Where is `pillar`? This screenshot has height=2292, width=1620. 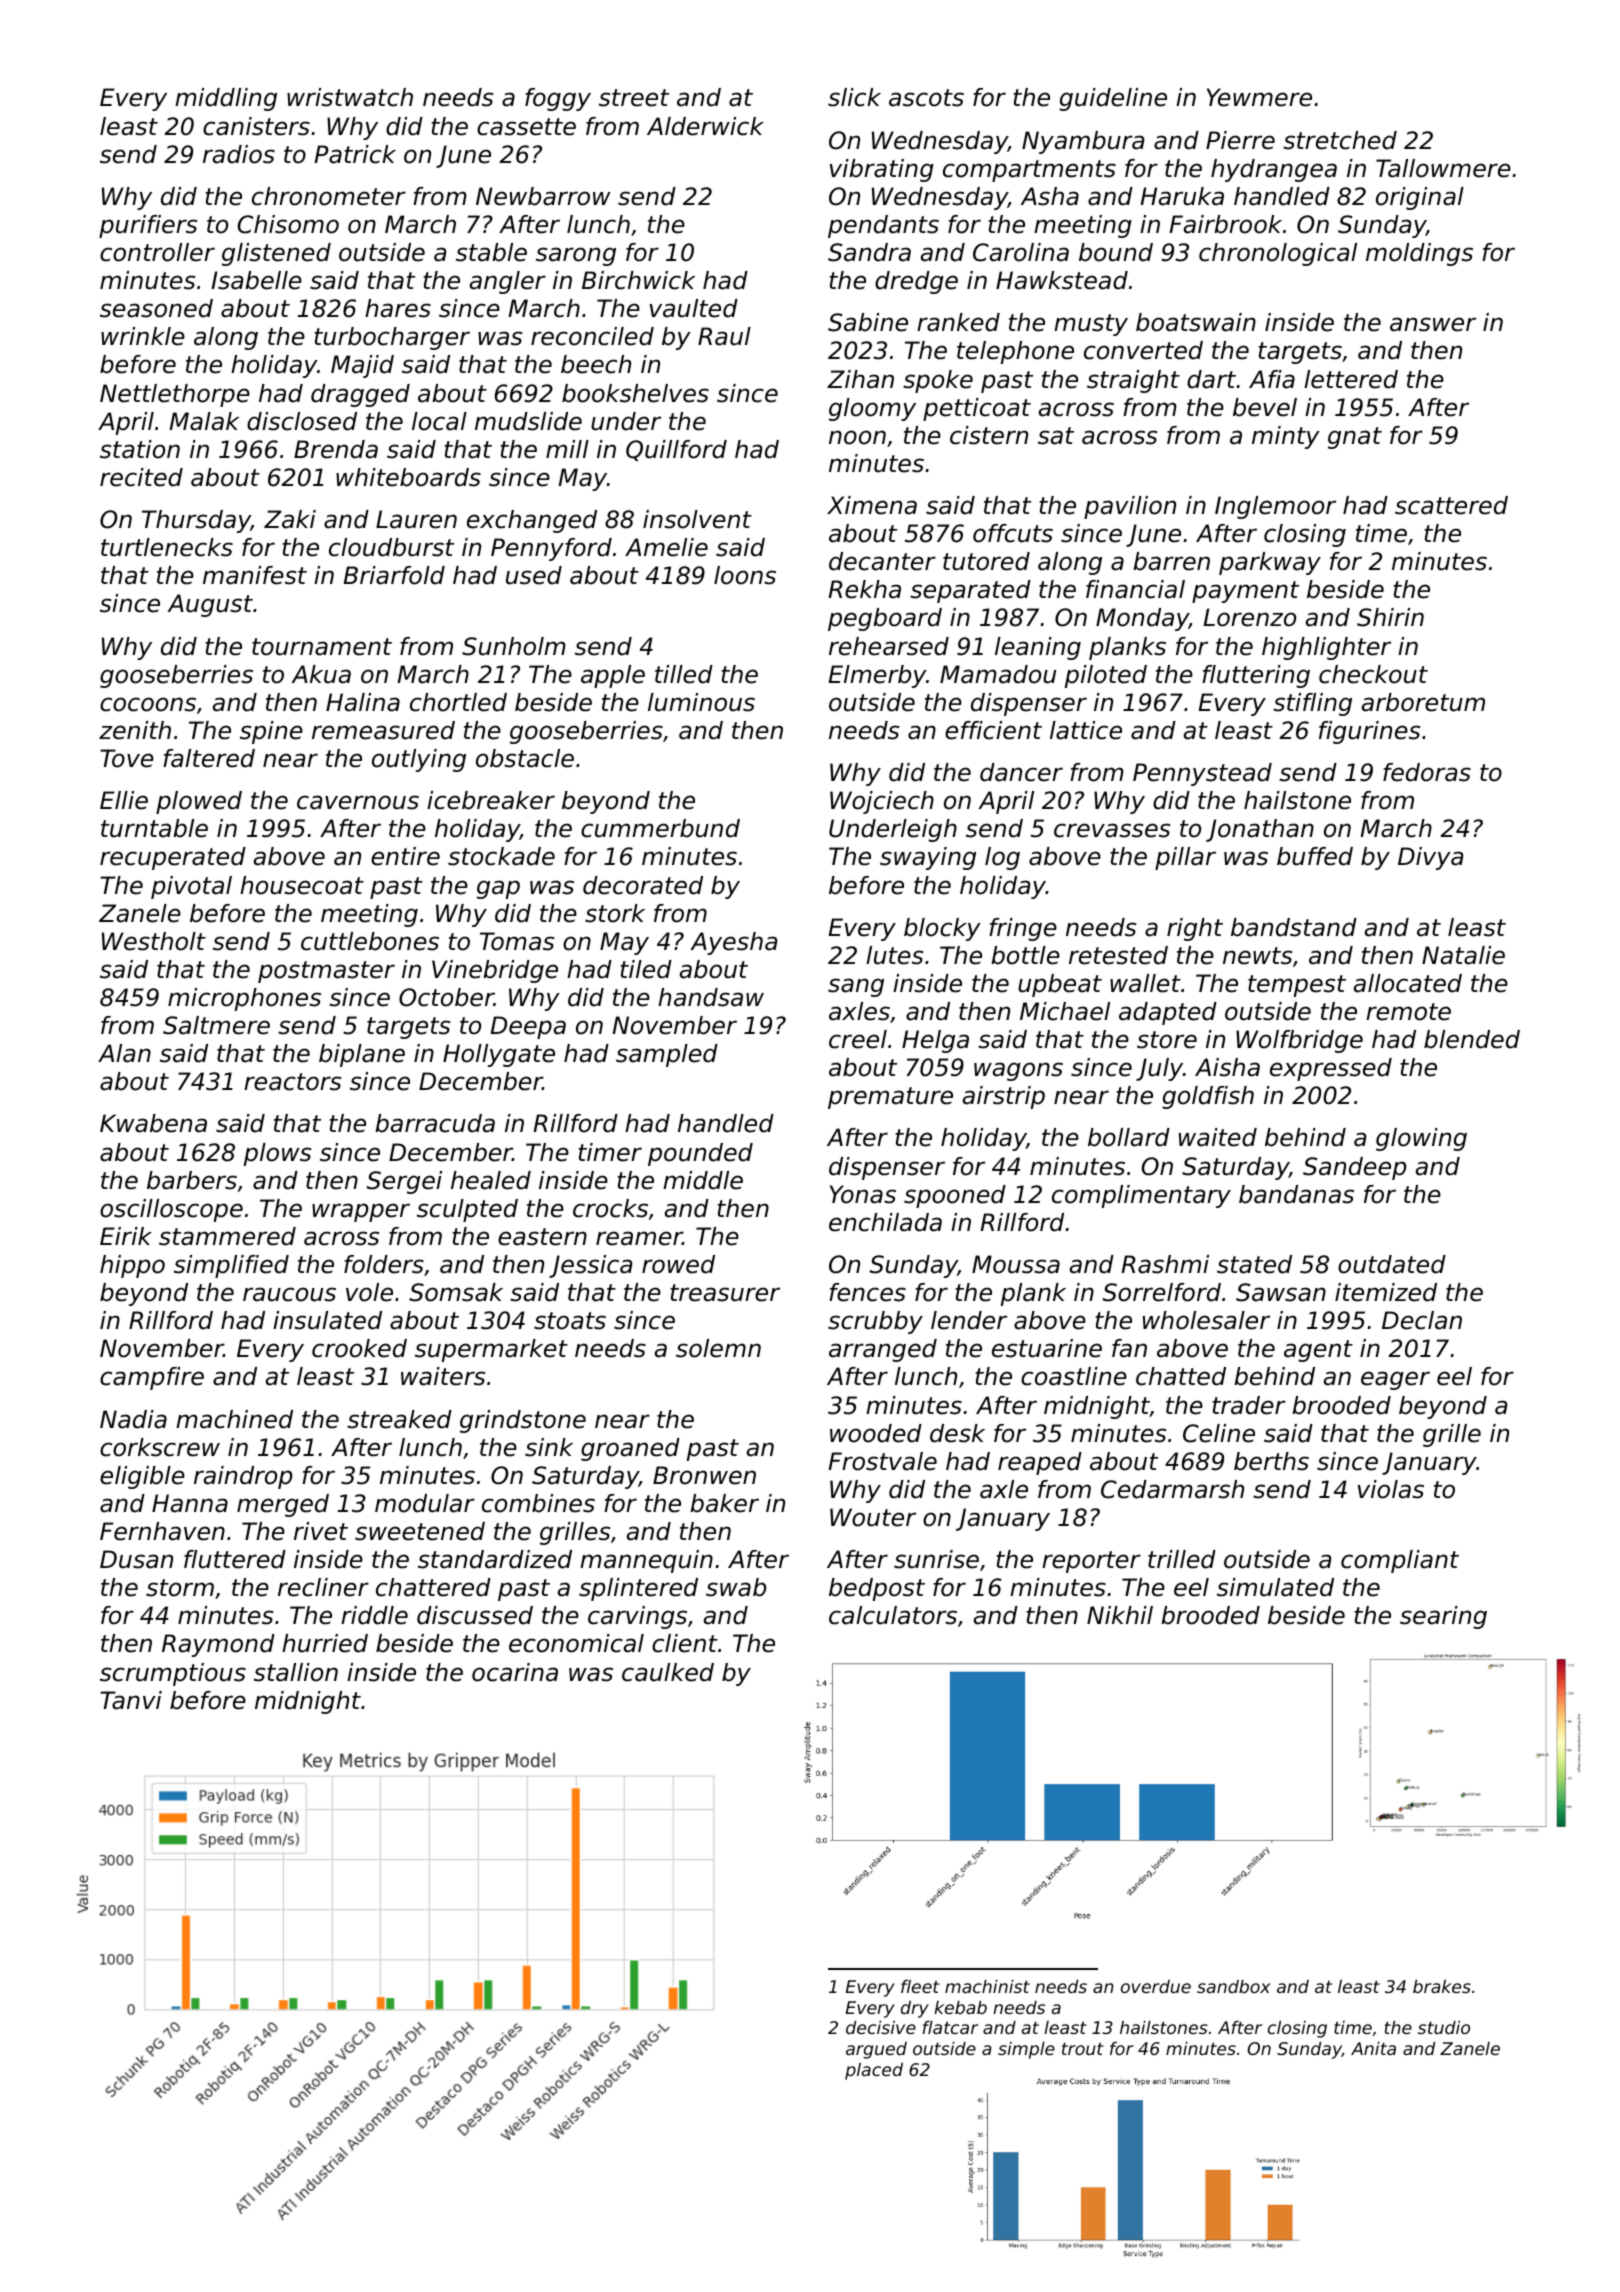
pillar is located at coordinates (1185, 858).
